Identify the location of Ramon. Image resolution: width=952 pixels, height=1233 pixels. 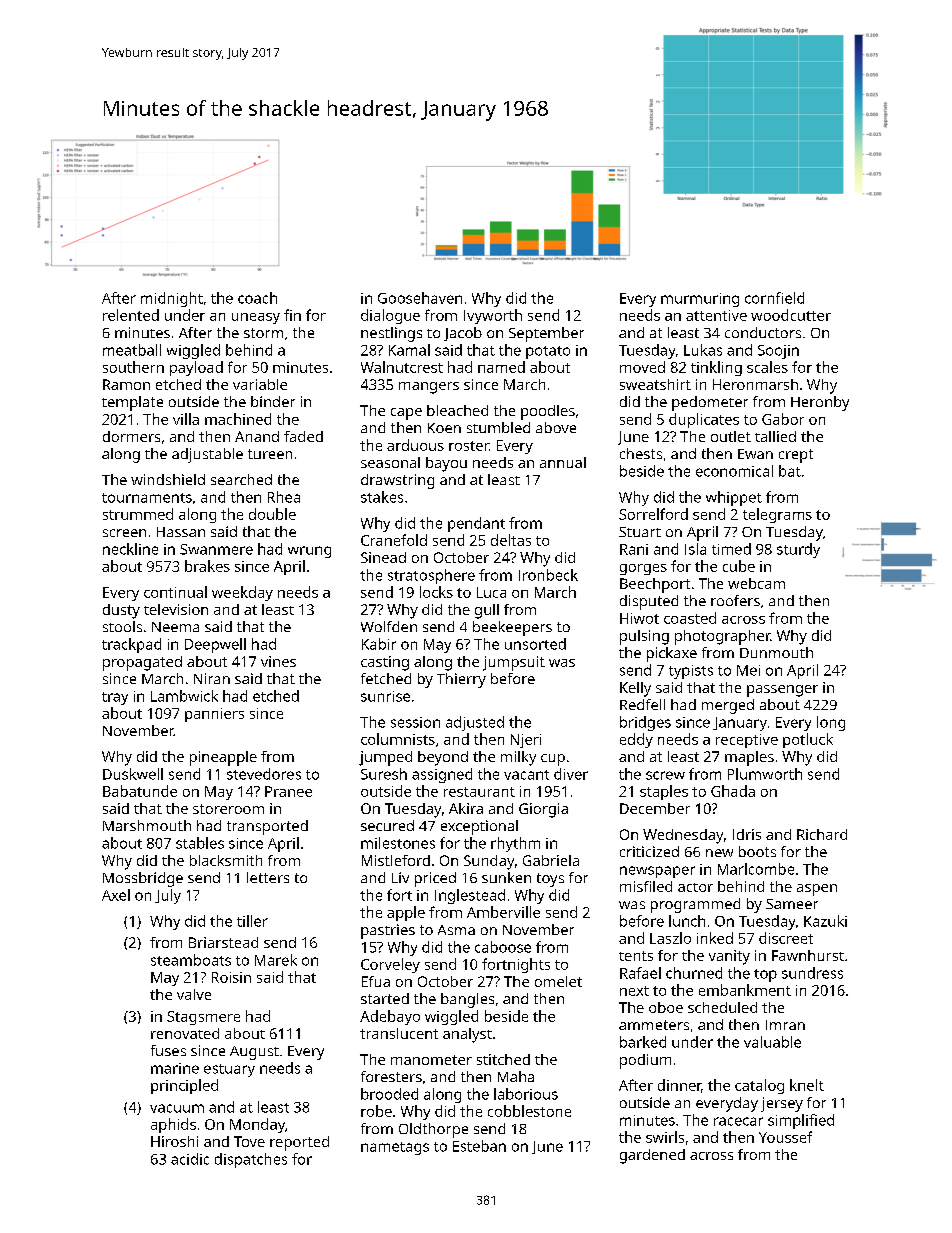
(126, 384).
